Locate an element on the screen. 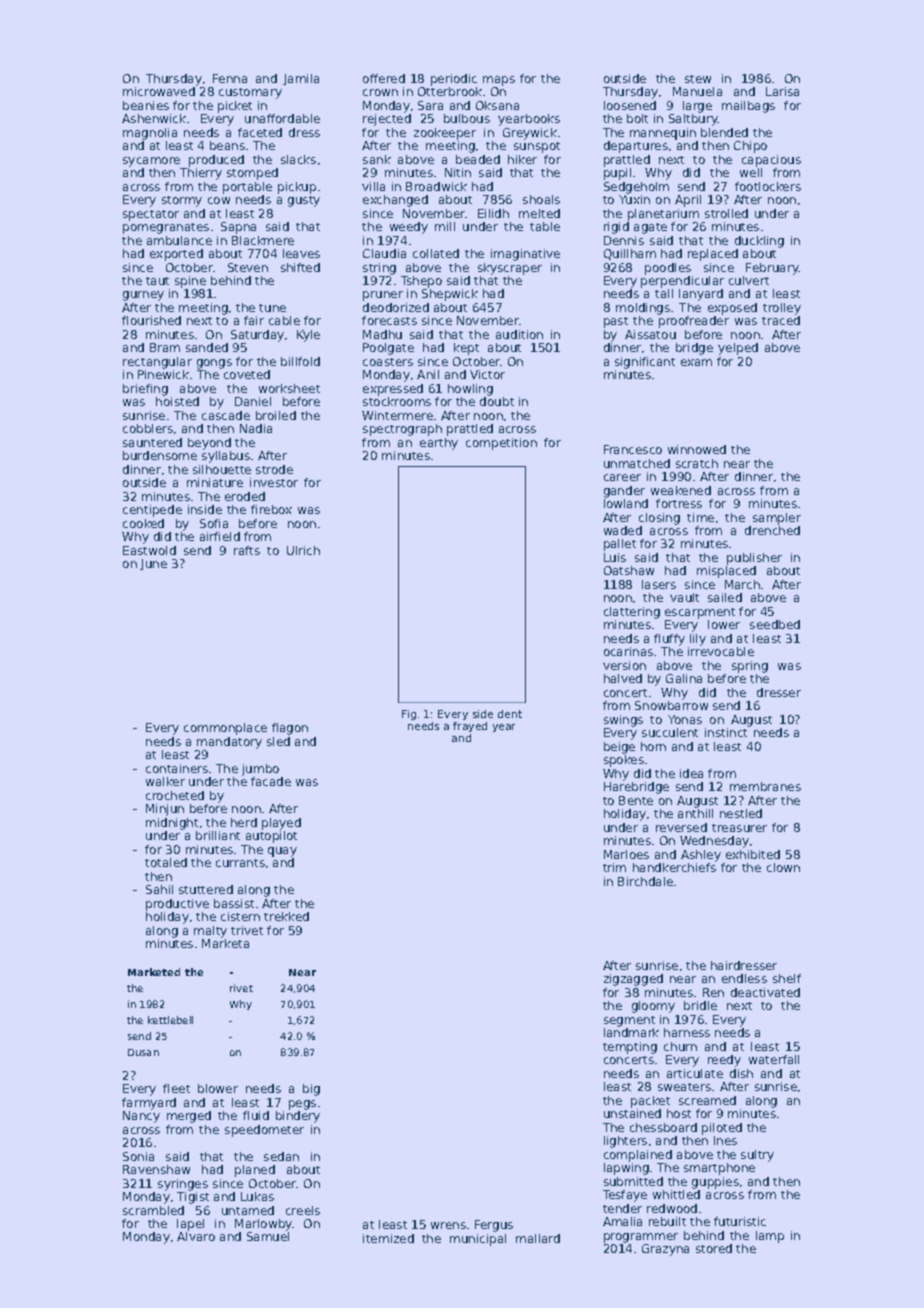  syringes is located at coordinates (183, 1185).
